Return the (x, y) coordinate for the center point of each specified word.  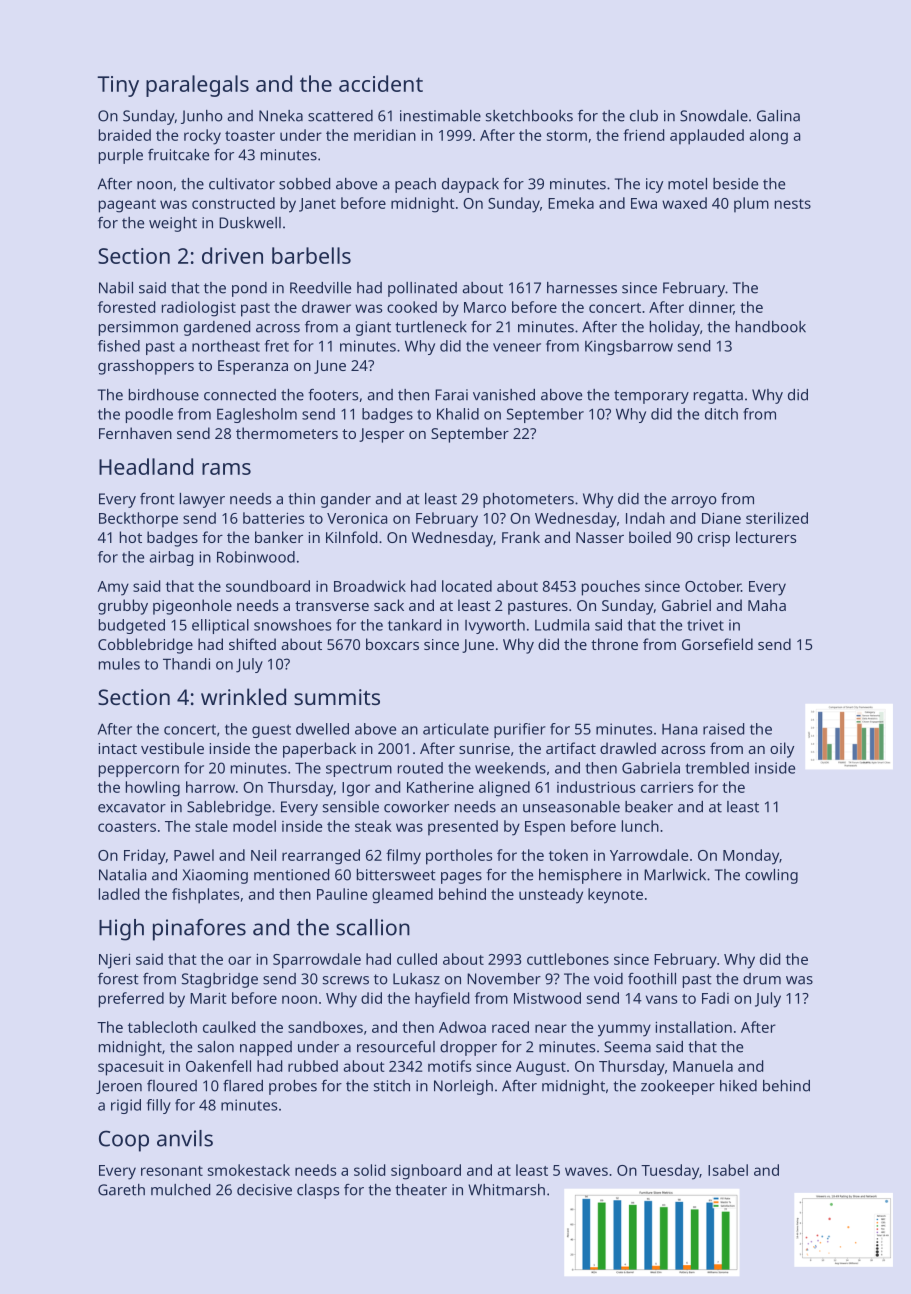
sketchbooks (529, 116)
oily (782, 750)
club (644, 116)
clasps (318, 1191)
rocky (202, 137)
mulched (180, 1190)
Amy (113, 588)
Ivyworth (495, 626)
